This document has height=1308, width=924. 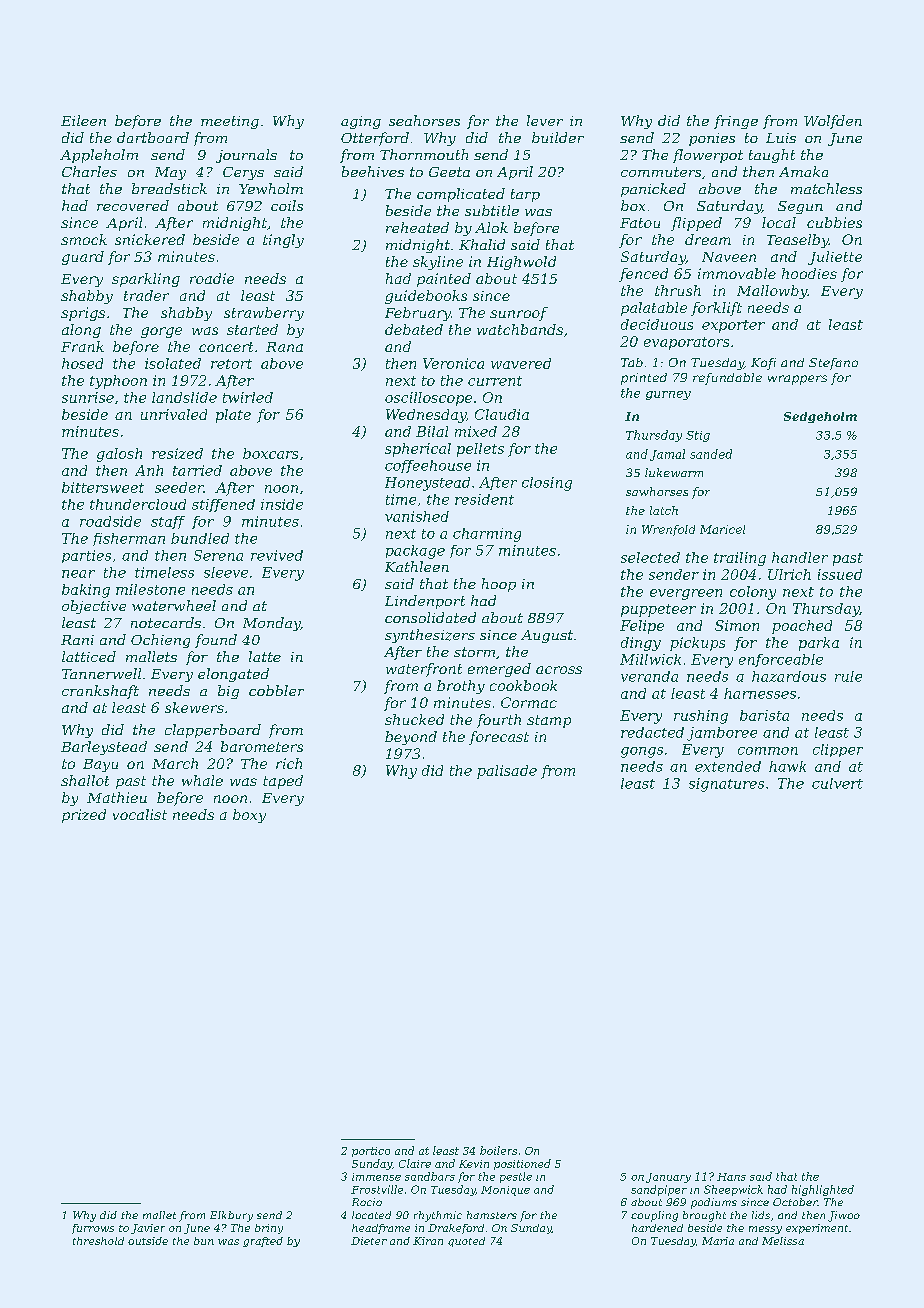 I want to click on fringe, so click(x=736, y=122).
